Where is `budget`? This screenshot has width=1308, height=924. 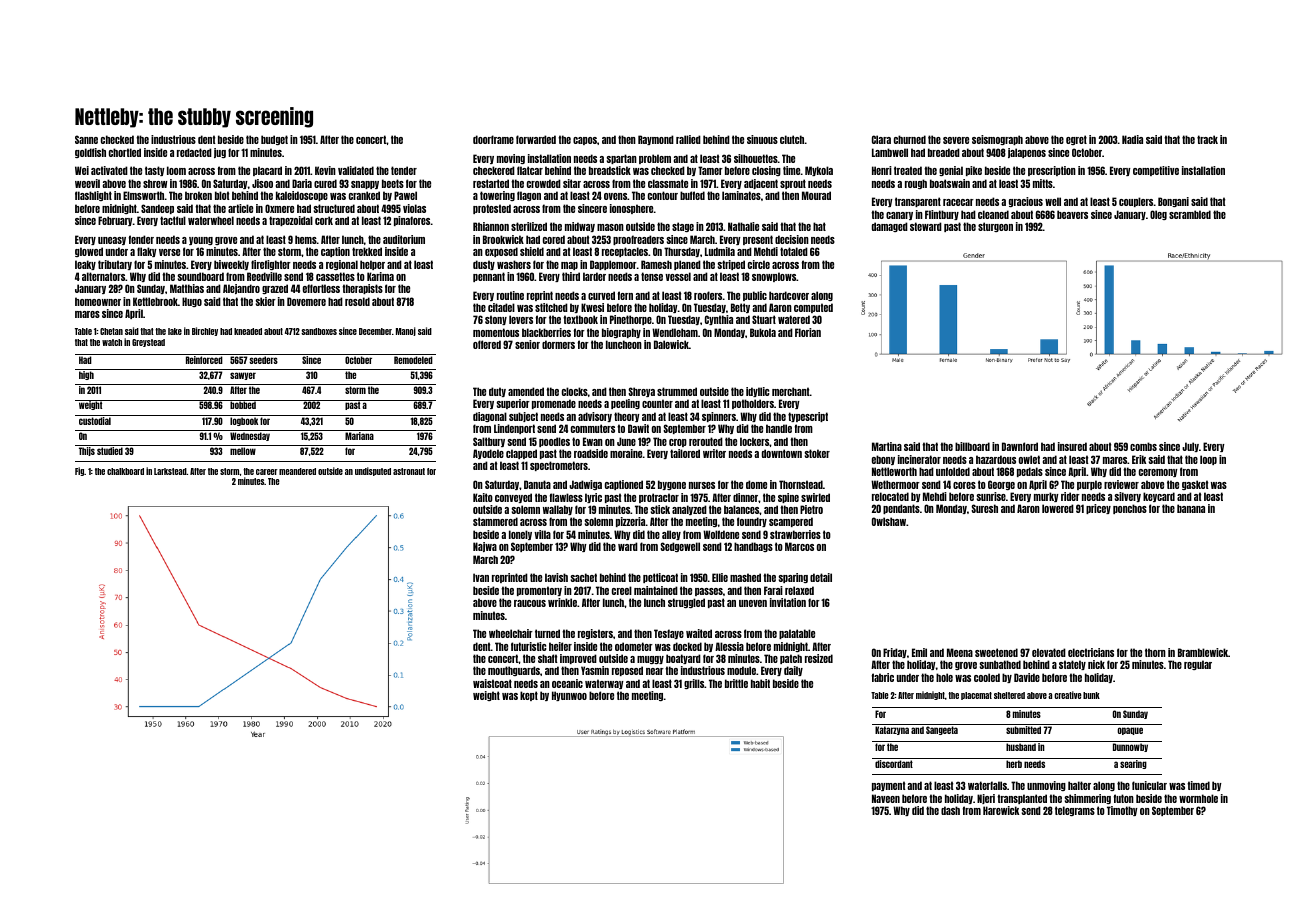 budget is located at coordinates (274, 140).
